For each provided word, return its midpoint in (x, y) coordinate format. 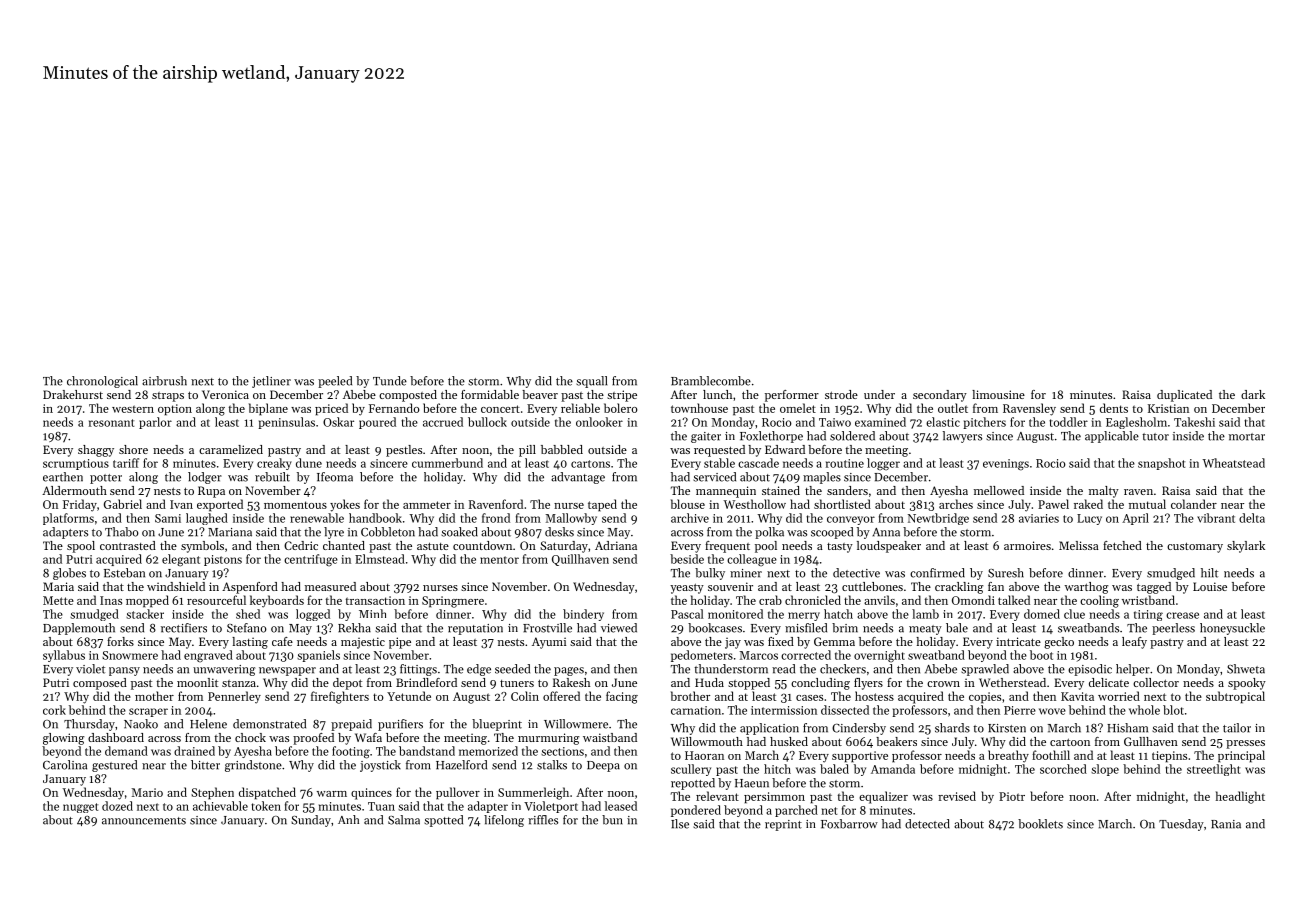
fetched (1122, 545)
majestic (363, 643)
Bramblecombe (711, 381)
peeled (335, 382)
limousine (998, 394)
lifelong (504, 821)
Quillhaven (580, 560)
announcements (144, 821)
